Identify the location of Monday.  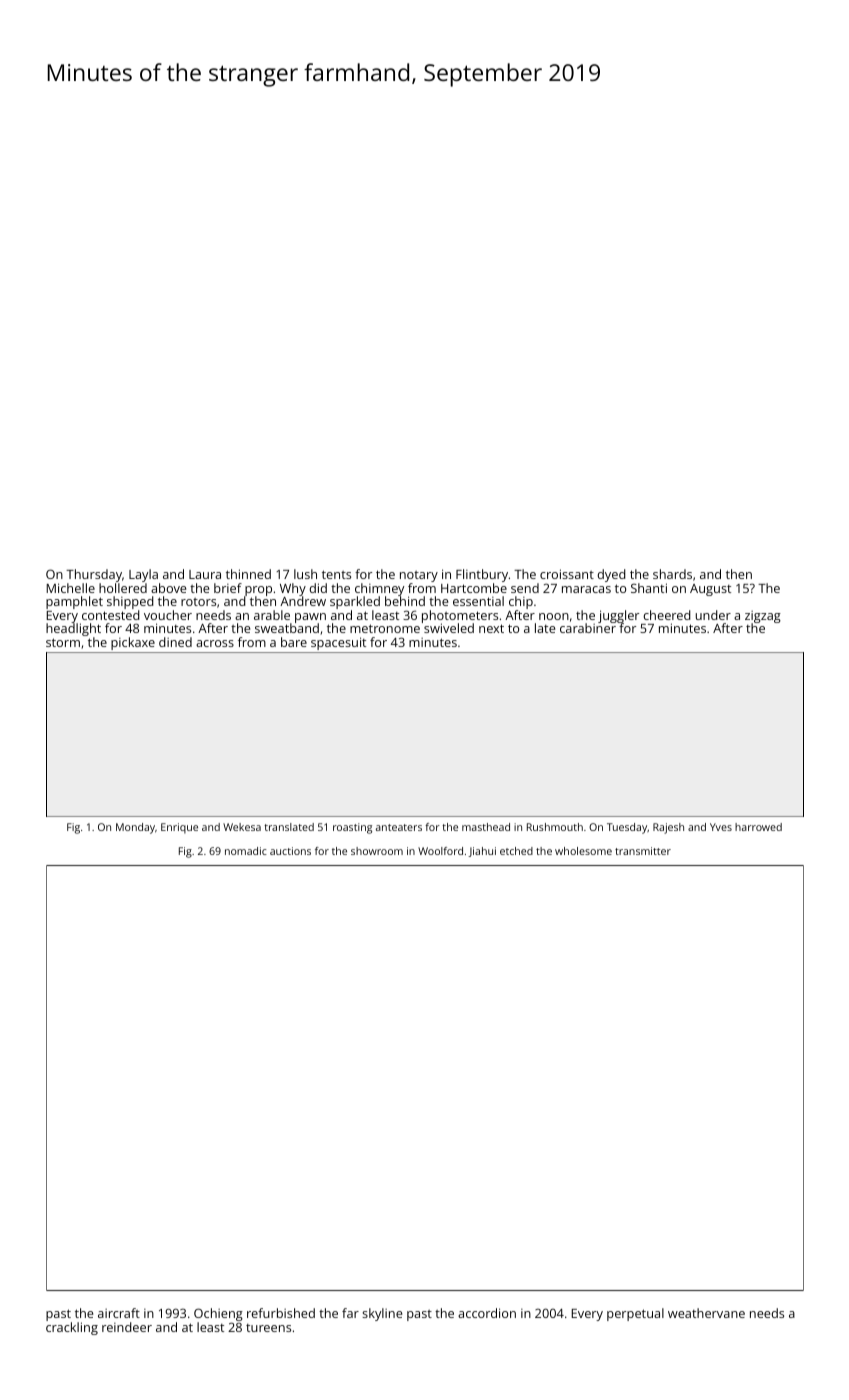
(135, 828).
